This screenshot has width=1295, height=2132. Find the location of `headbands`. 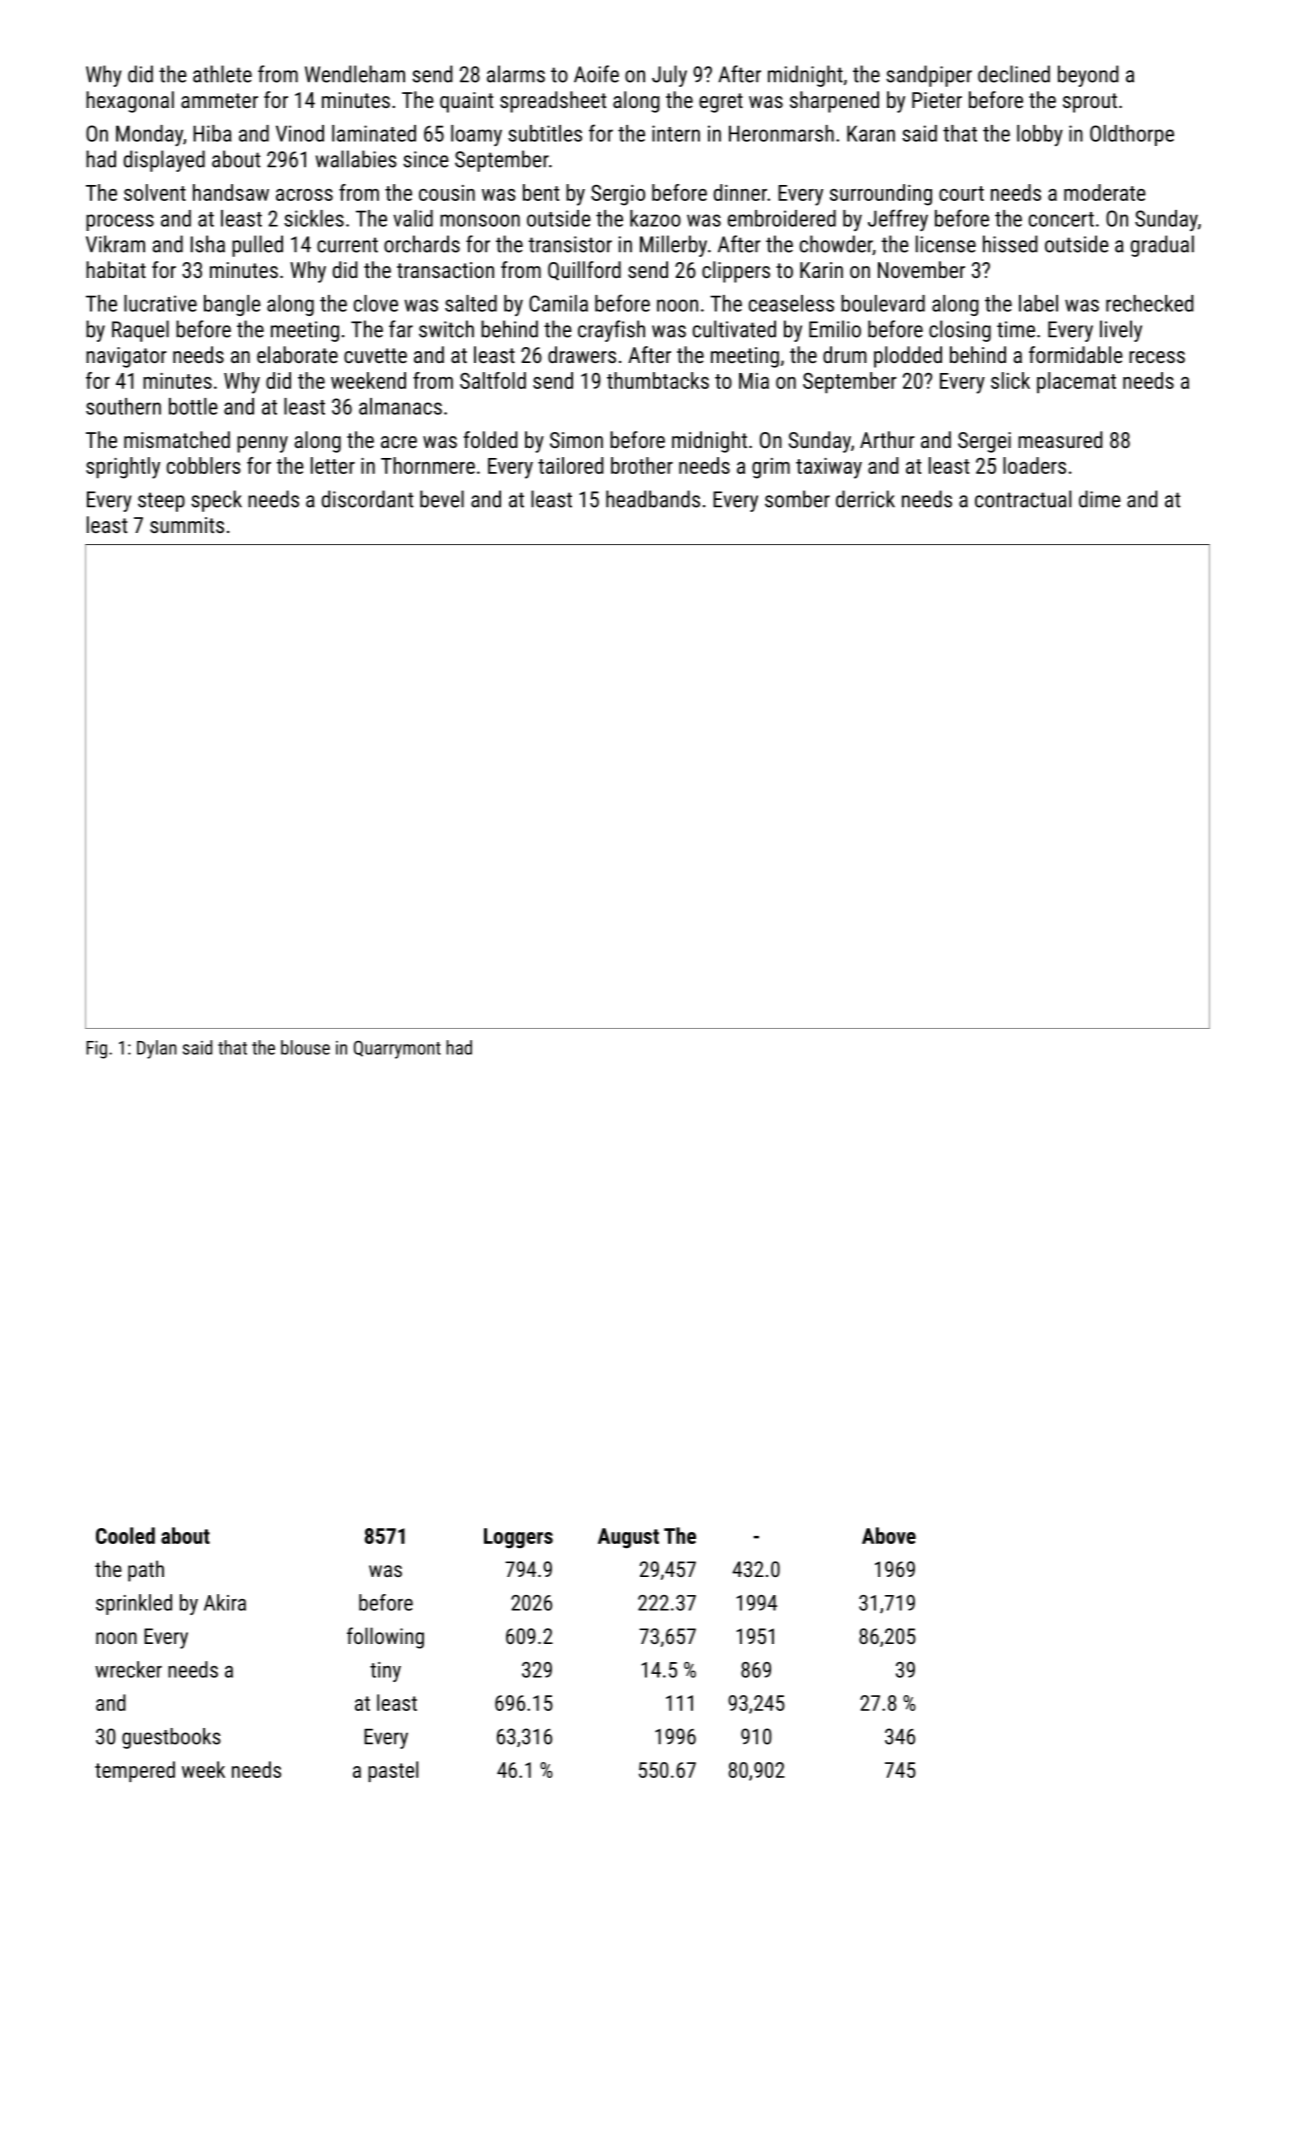

headbands is located at coordinates (653, 499).
